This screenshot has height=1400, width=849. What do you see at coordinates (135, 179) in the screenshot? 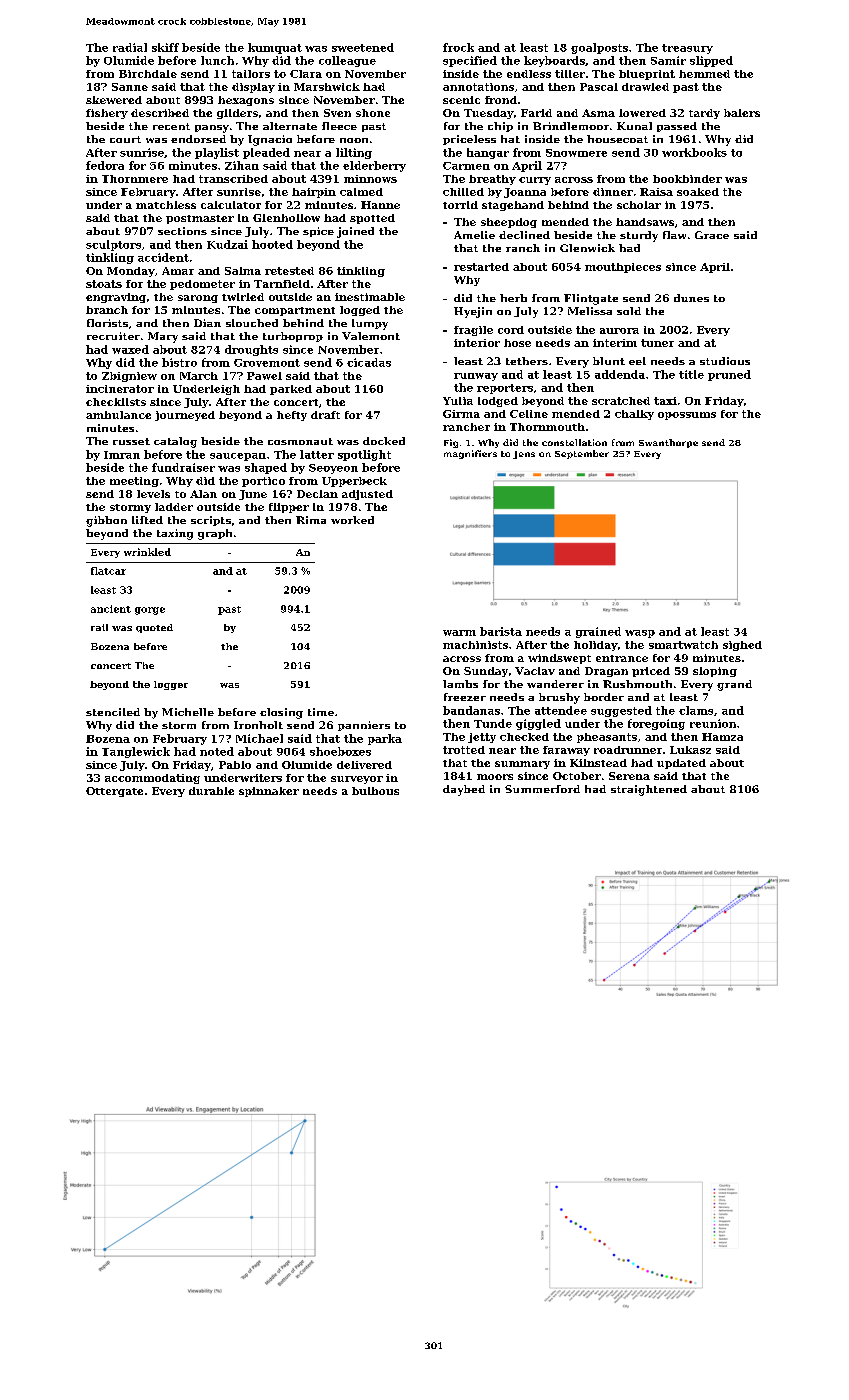
I see `Thornmere` at bounding box center [135, 179].
